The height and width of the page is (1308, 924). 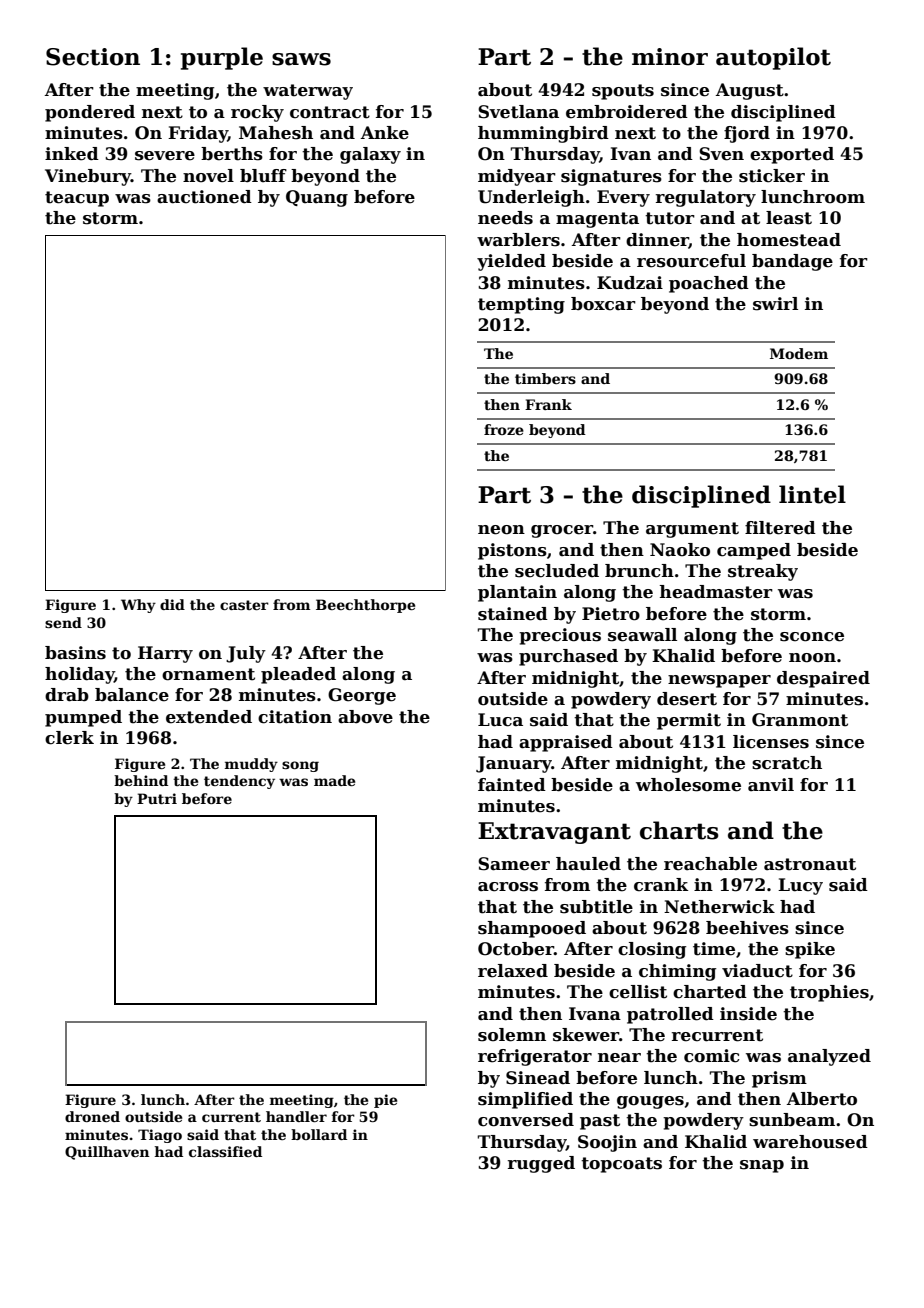 I want to click on October, so click(x=516, y=949).
